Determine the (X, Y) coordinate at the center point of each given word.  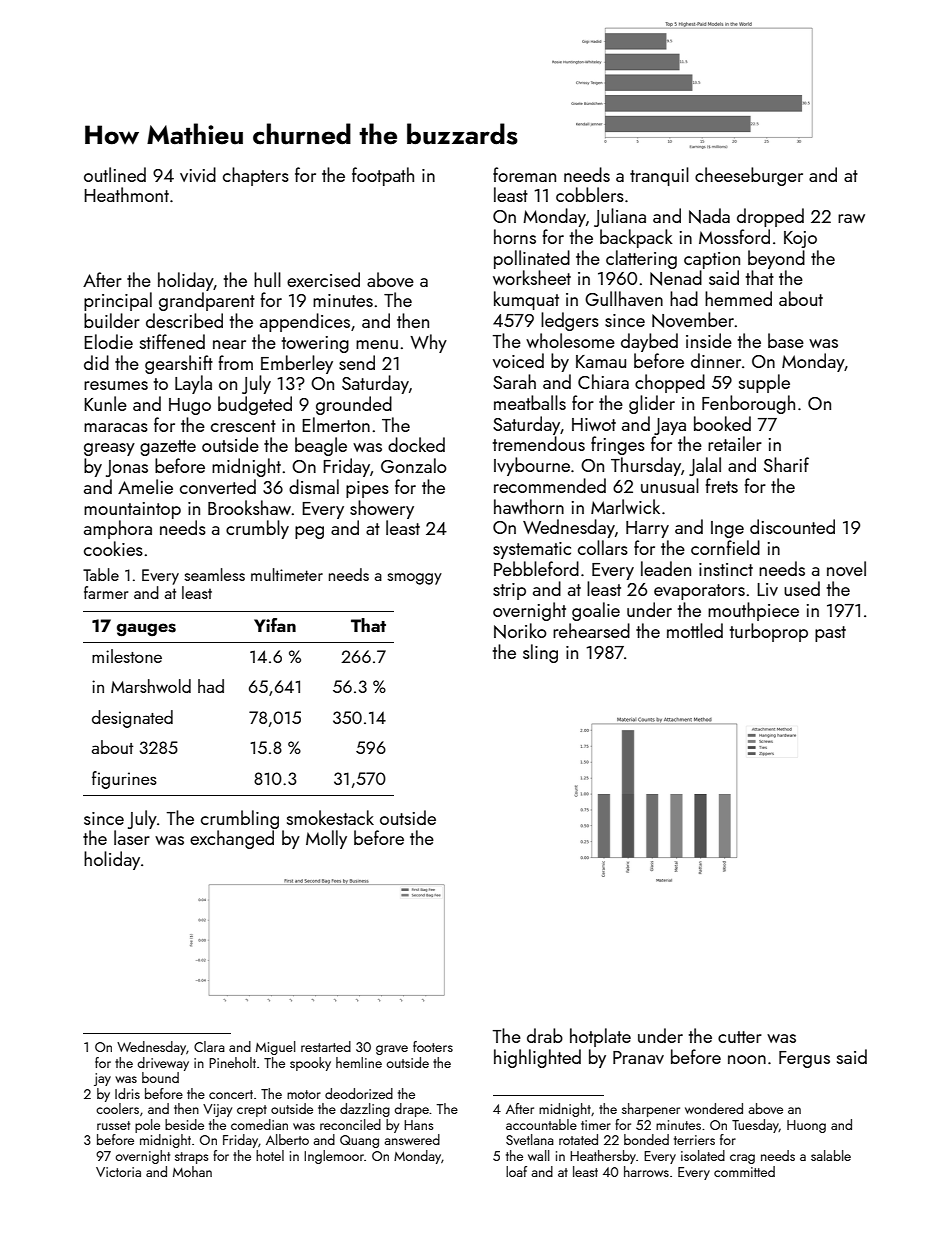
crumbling (240, 819)
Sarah (514, 381)
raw (851, 218)
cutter (740, 1037)
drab (545, 1035)
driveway (163, 1064)
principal (118, 301)
